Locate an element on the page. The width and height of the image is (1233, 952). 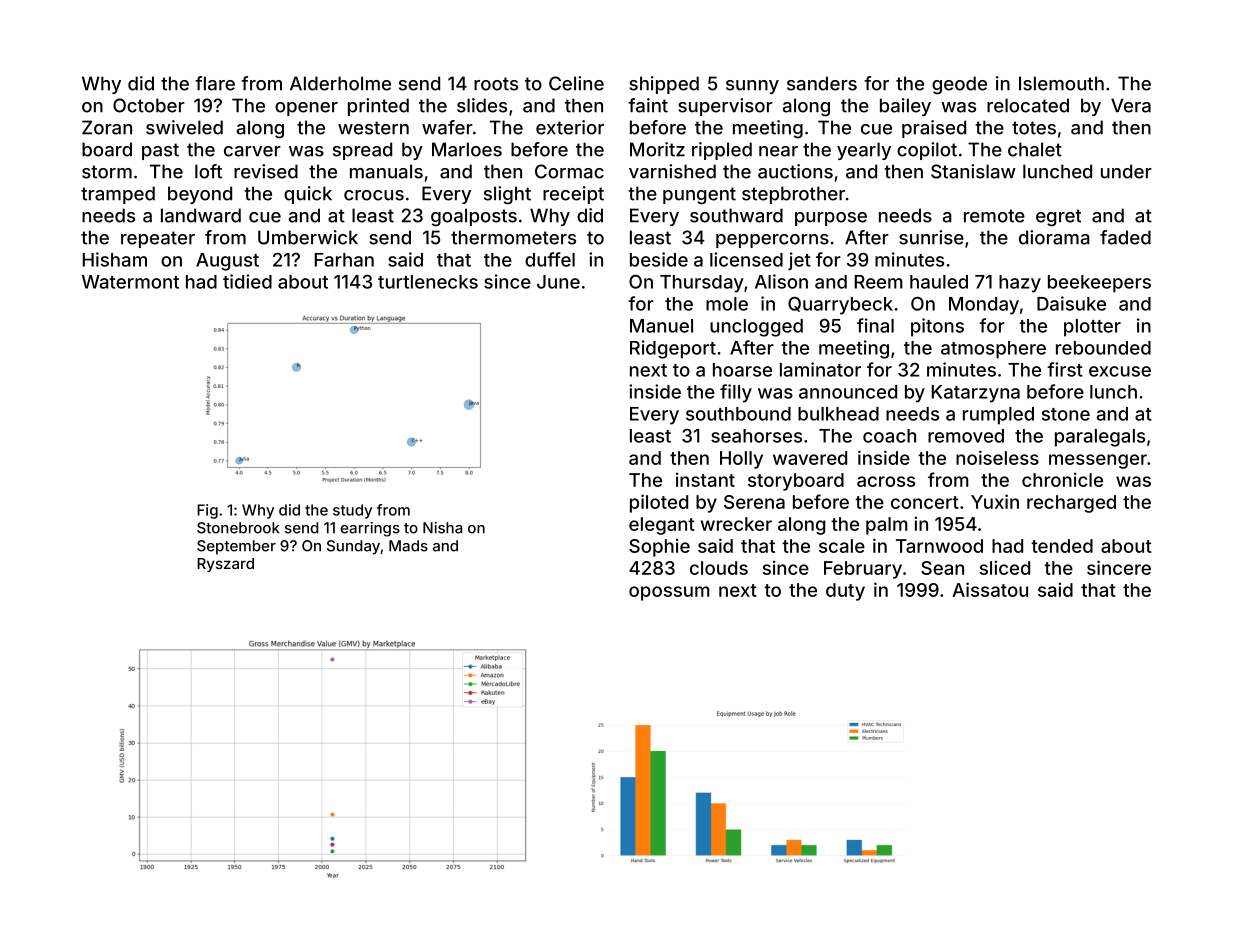
bailey is located at coordinates (905, 107).
